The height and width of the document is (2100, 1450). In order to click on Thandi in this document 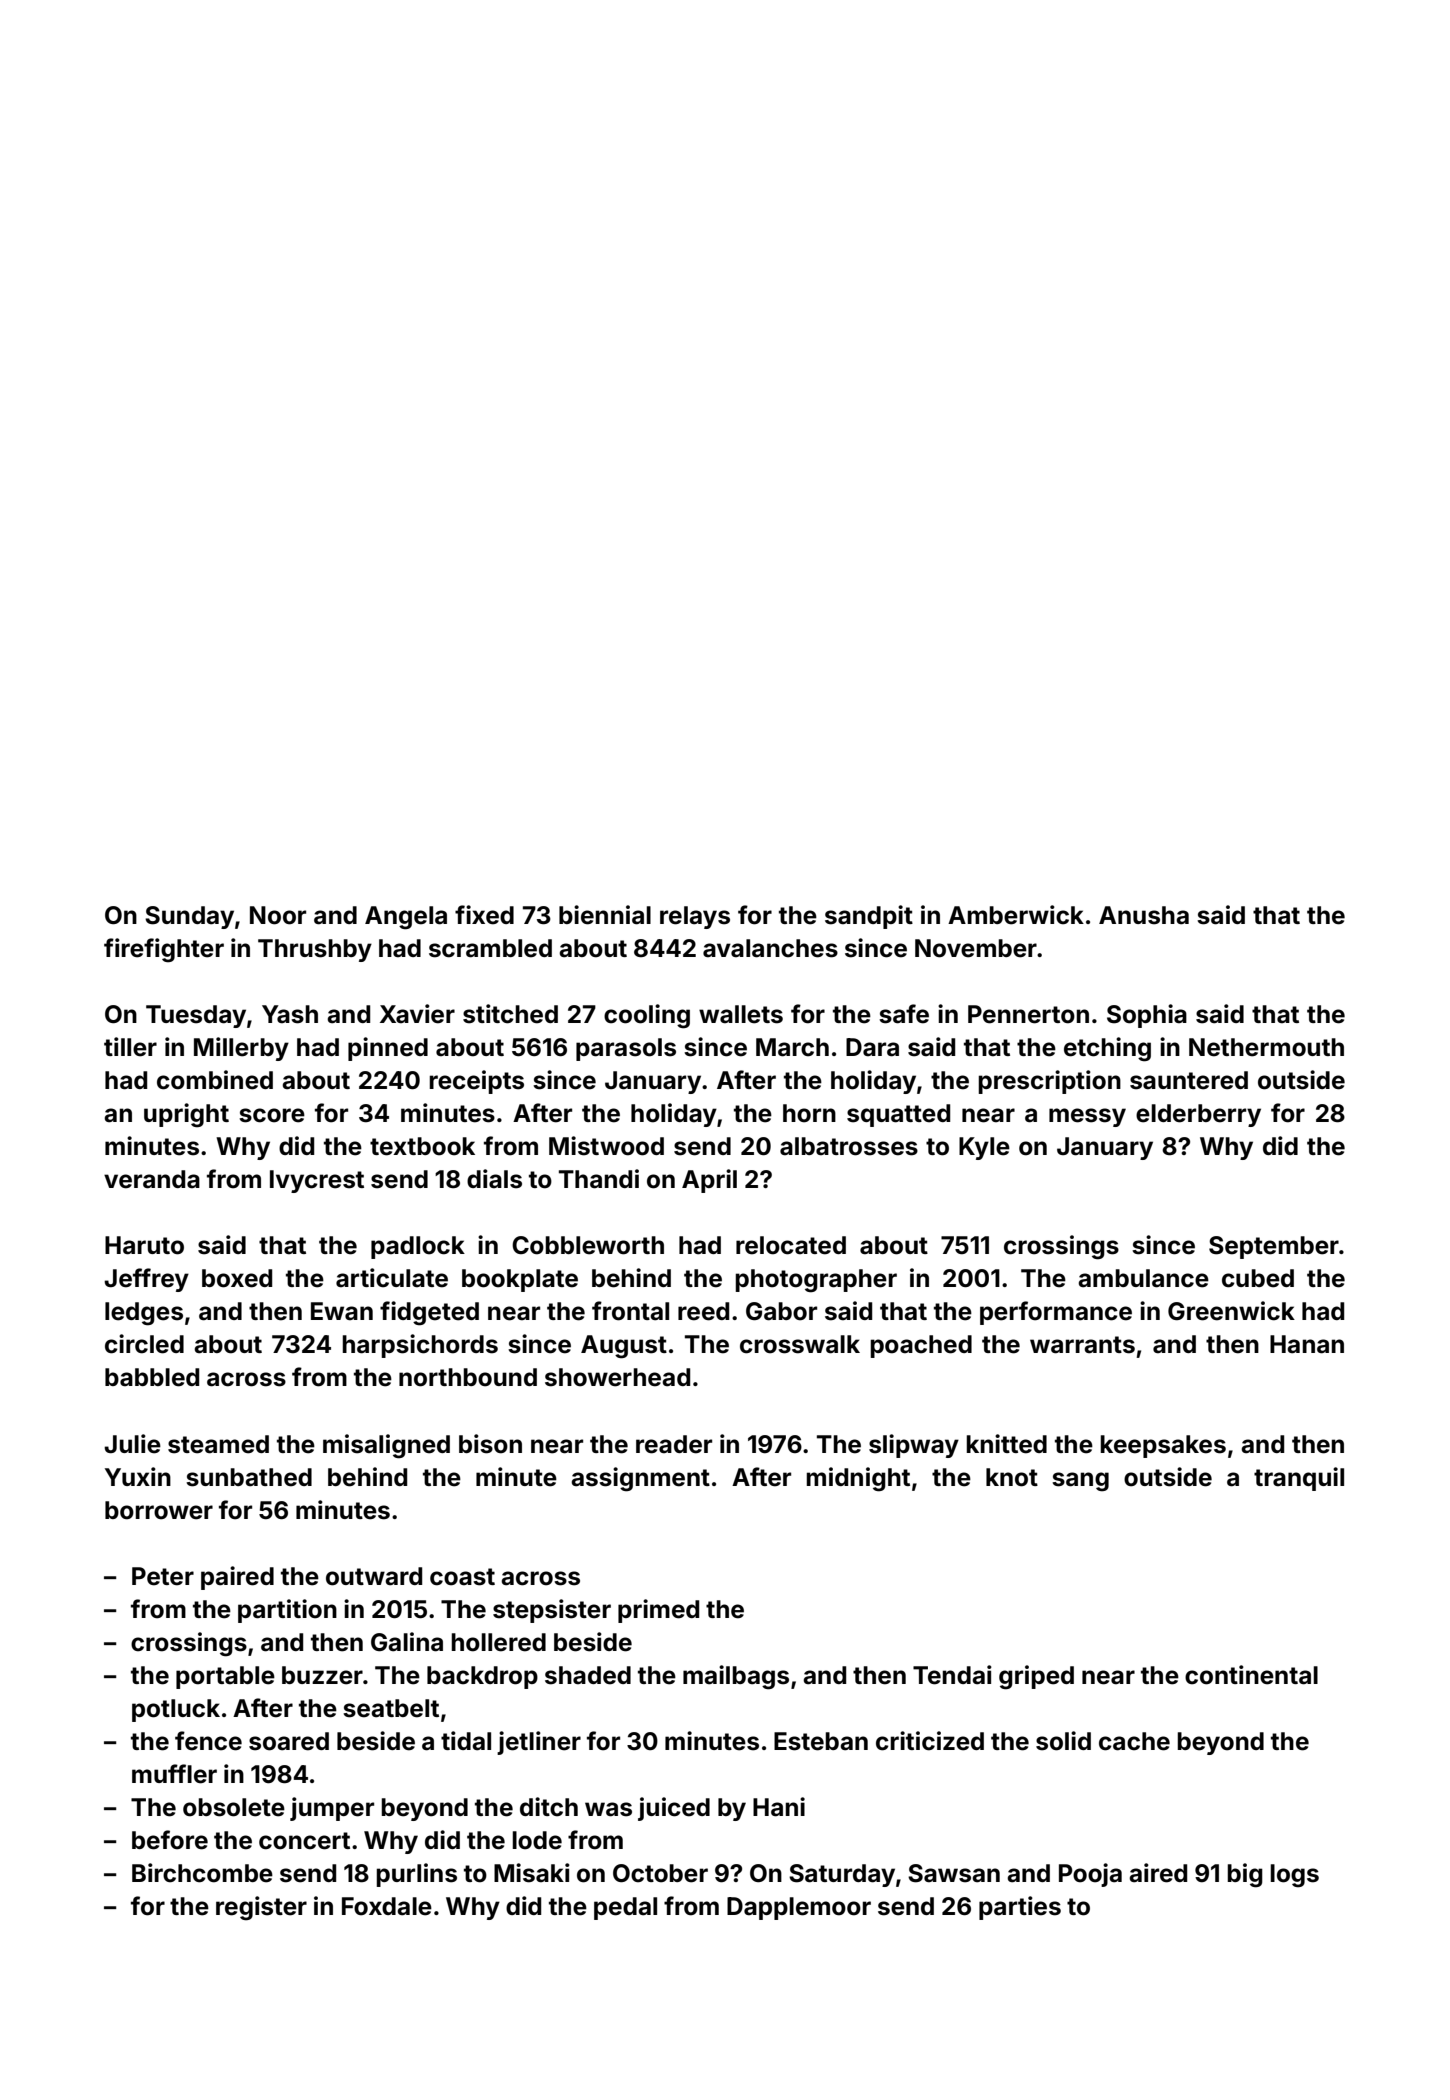, I will do `click(599, 1179)`.
